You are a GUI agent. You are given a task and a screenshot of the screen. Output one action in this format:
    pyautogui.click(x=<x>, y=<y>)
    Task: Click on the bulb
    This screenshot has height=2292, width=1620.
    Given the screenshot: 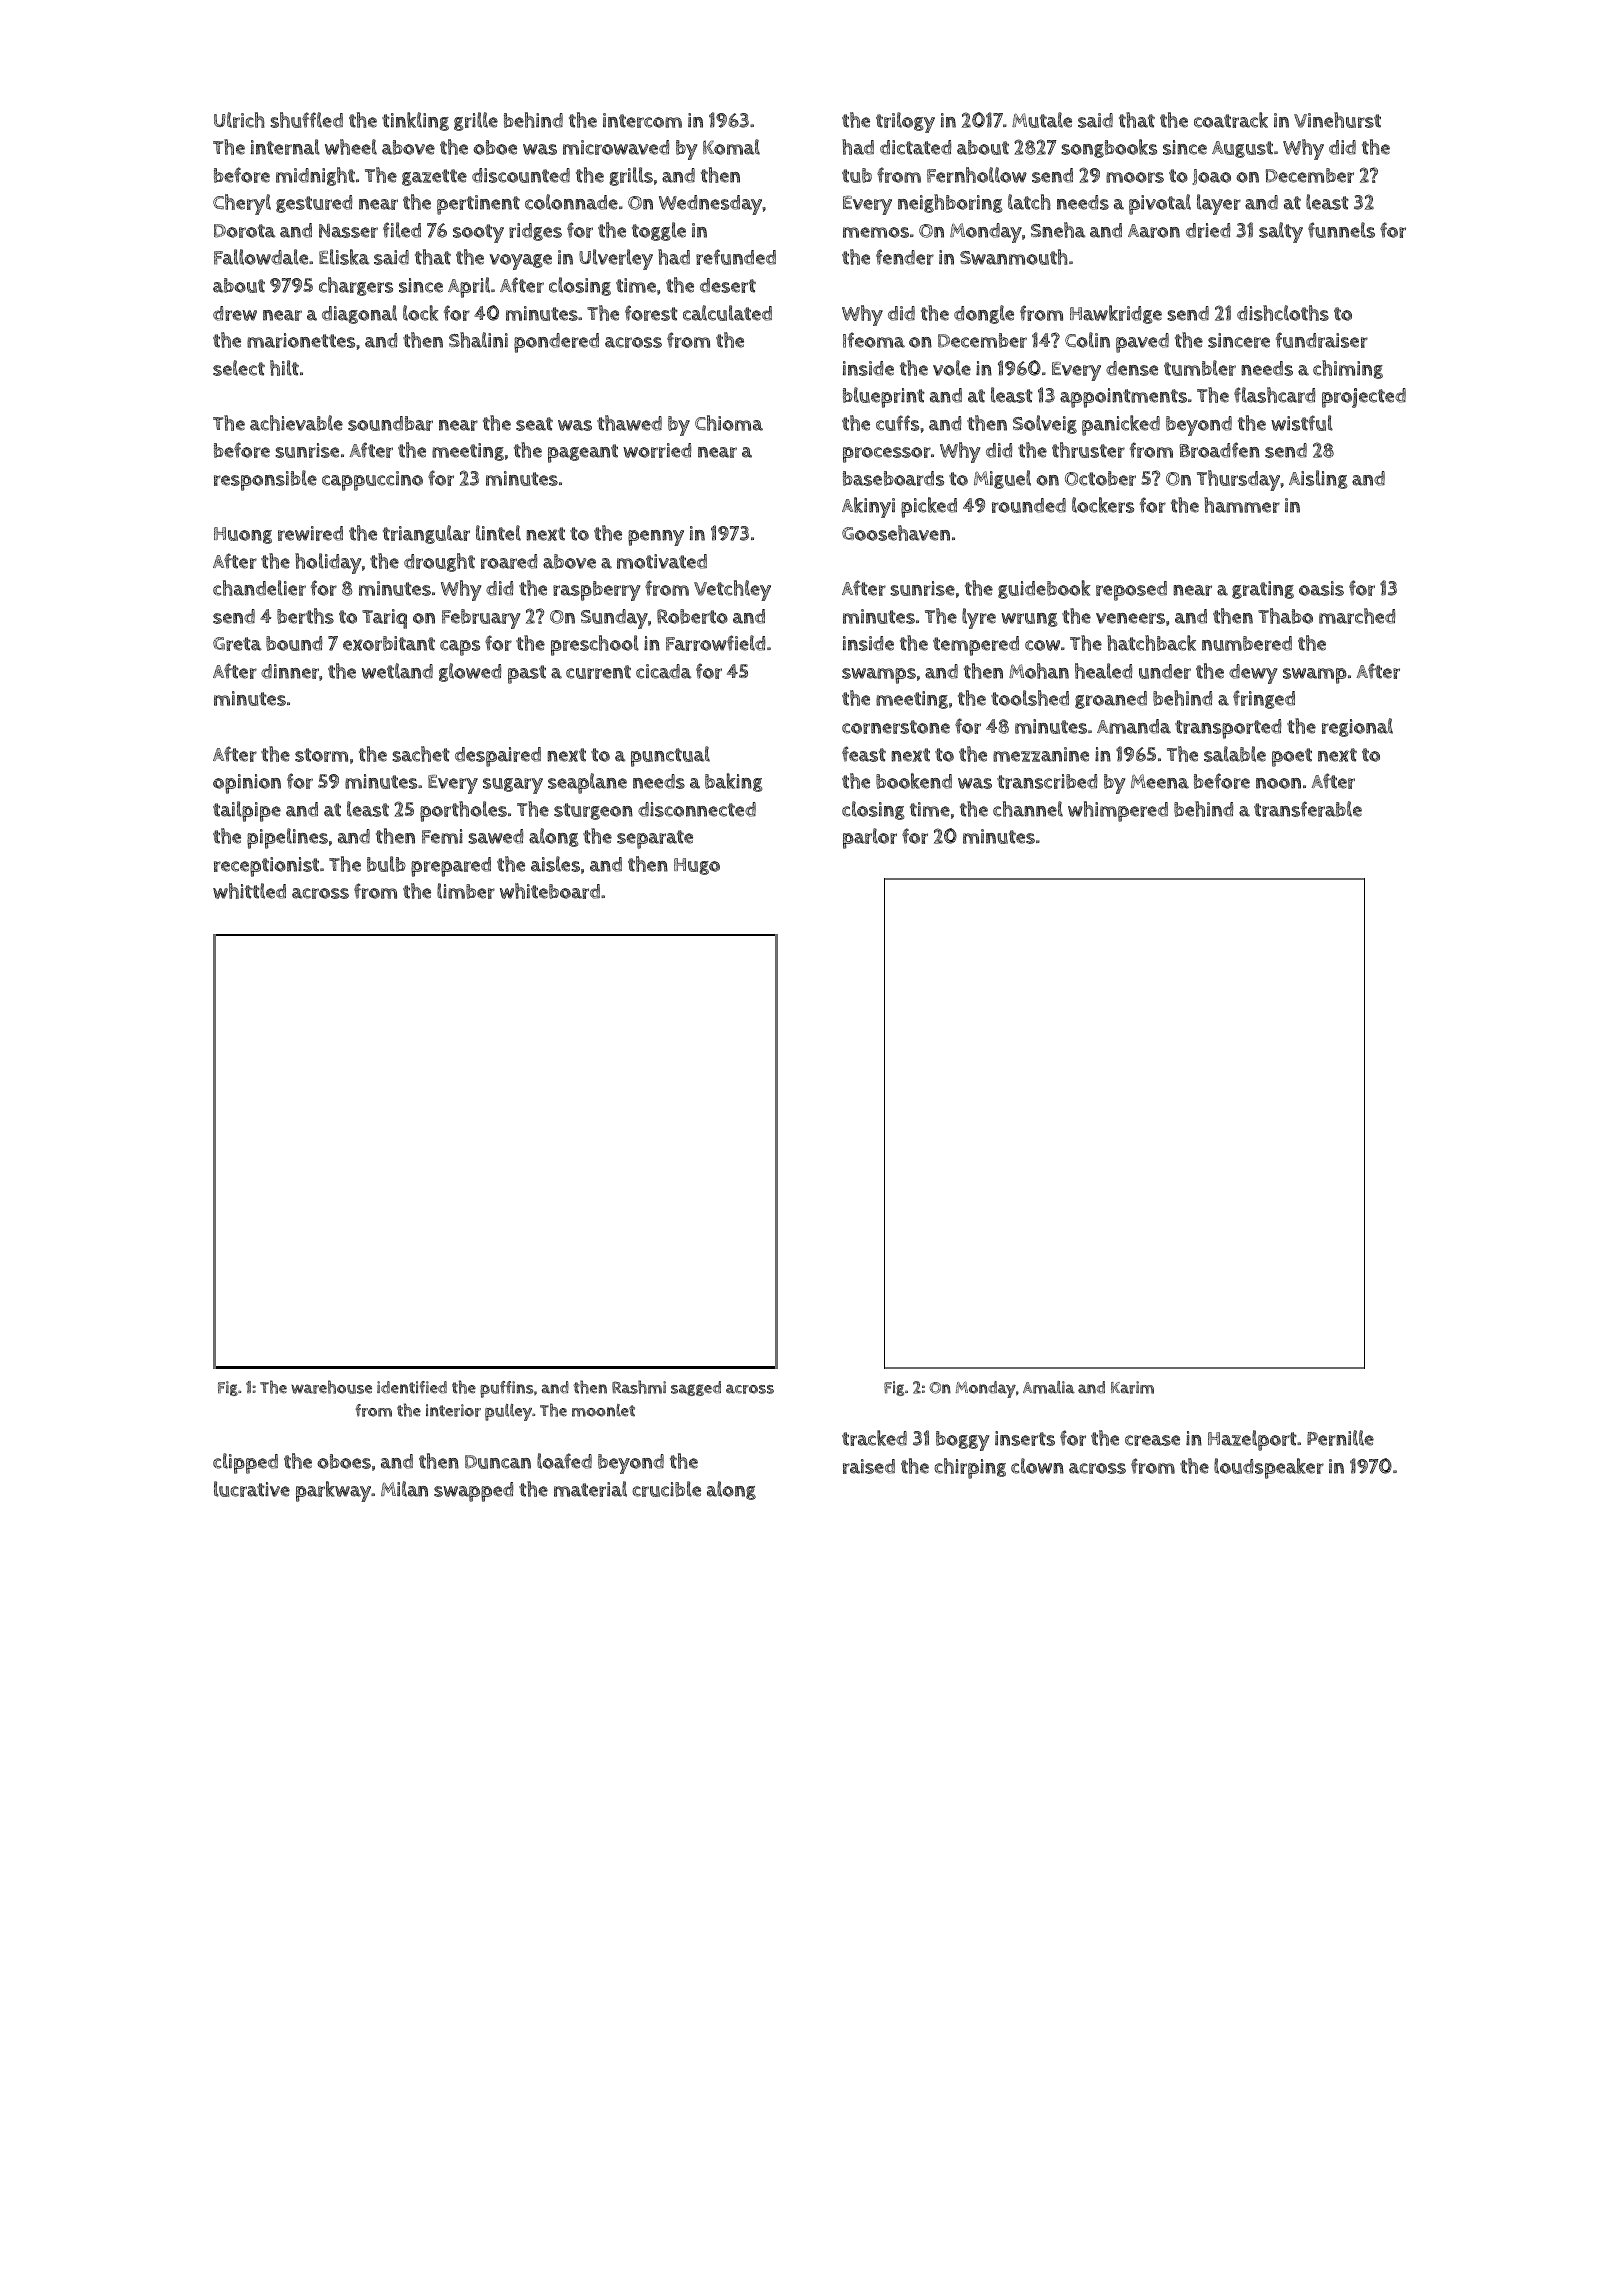 What is the action you would take?
    pyautogui.click(x=386, y=864)
